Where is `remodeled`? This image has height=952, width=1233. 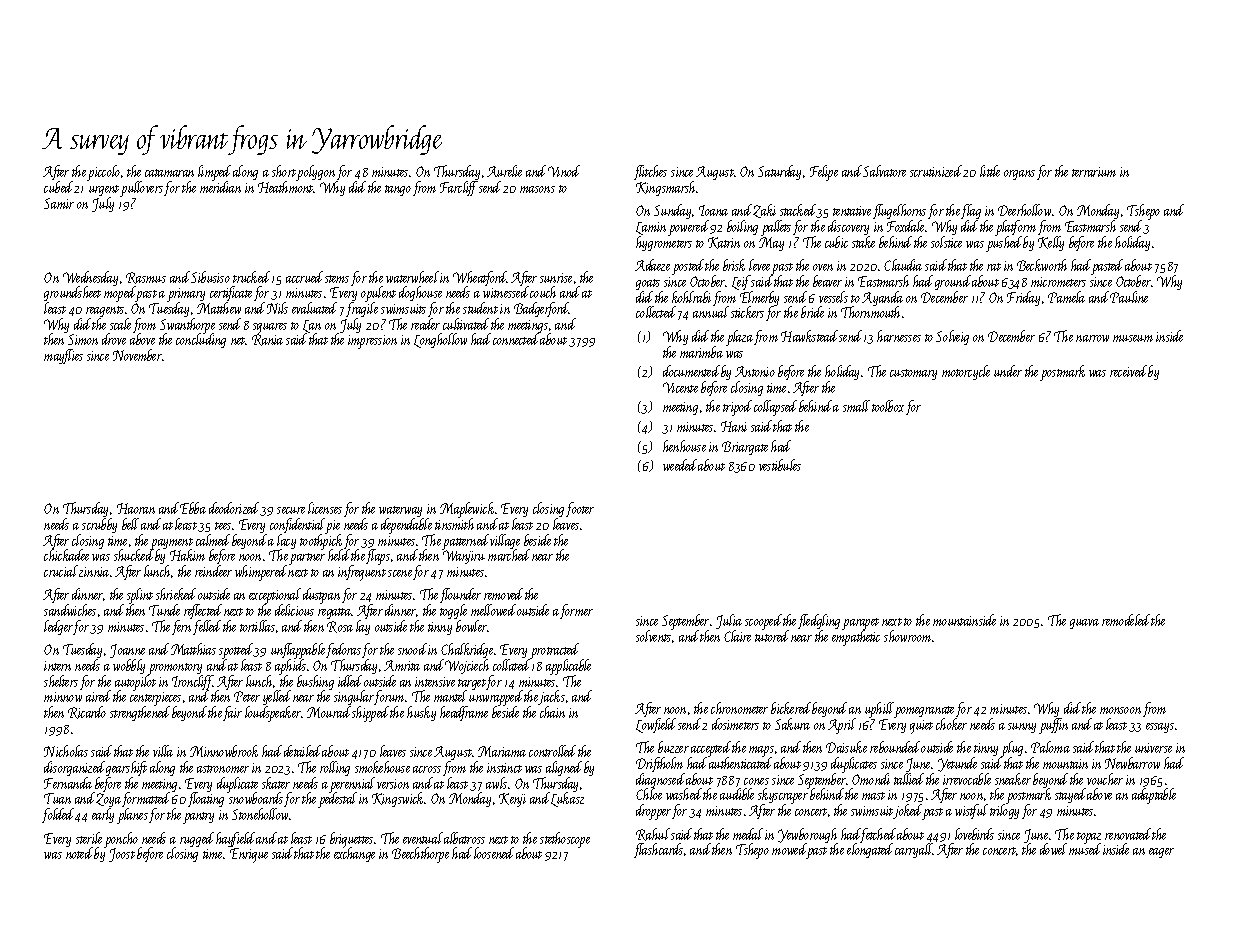
remodeled is located at coordinates (1126, 620).
